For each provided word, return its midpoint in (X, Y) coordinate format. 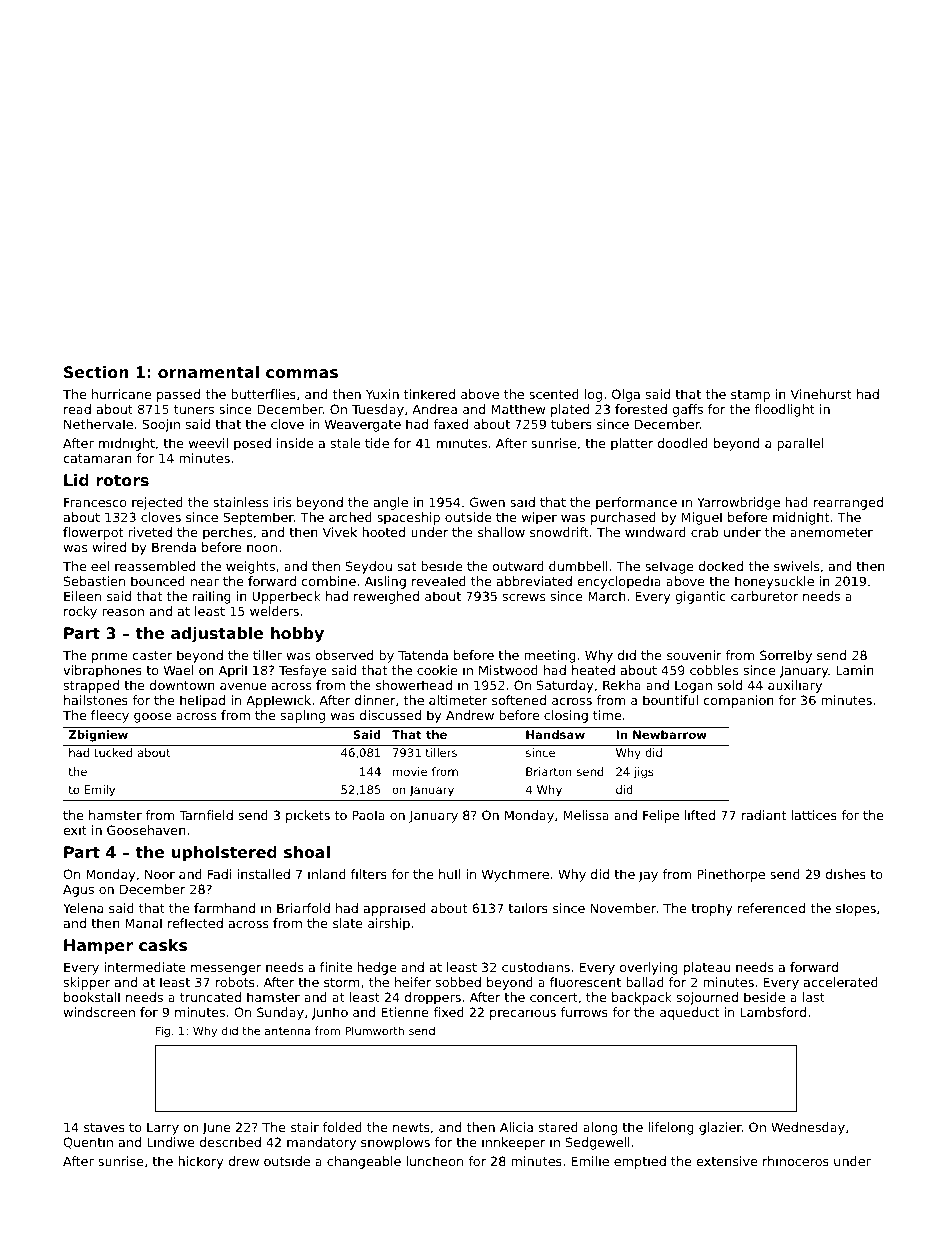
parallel (800, 444)
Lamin (855, 670)
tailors (528, 908)
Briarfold (303, 908)
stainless (240, 502)
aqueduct (689, 1013)
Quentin (88, 1143)
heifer (413, 982)
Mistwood (508, 670)
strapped (91, 686)
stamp (750, 396)
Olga (626, 395)
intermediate (144, 967)
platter (632, 444)
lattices (814, 815)
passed (178, 395)
